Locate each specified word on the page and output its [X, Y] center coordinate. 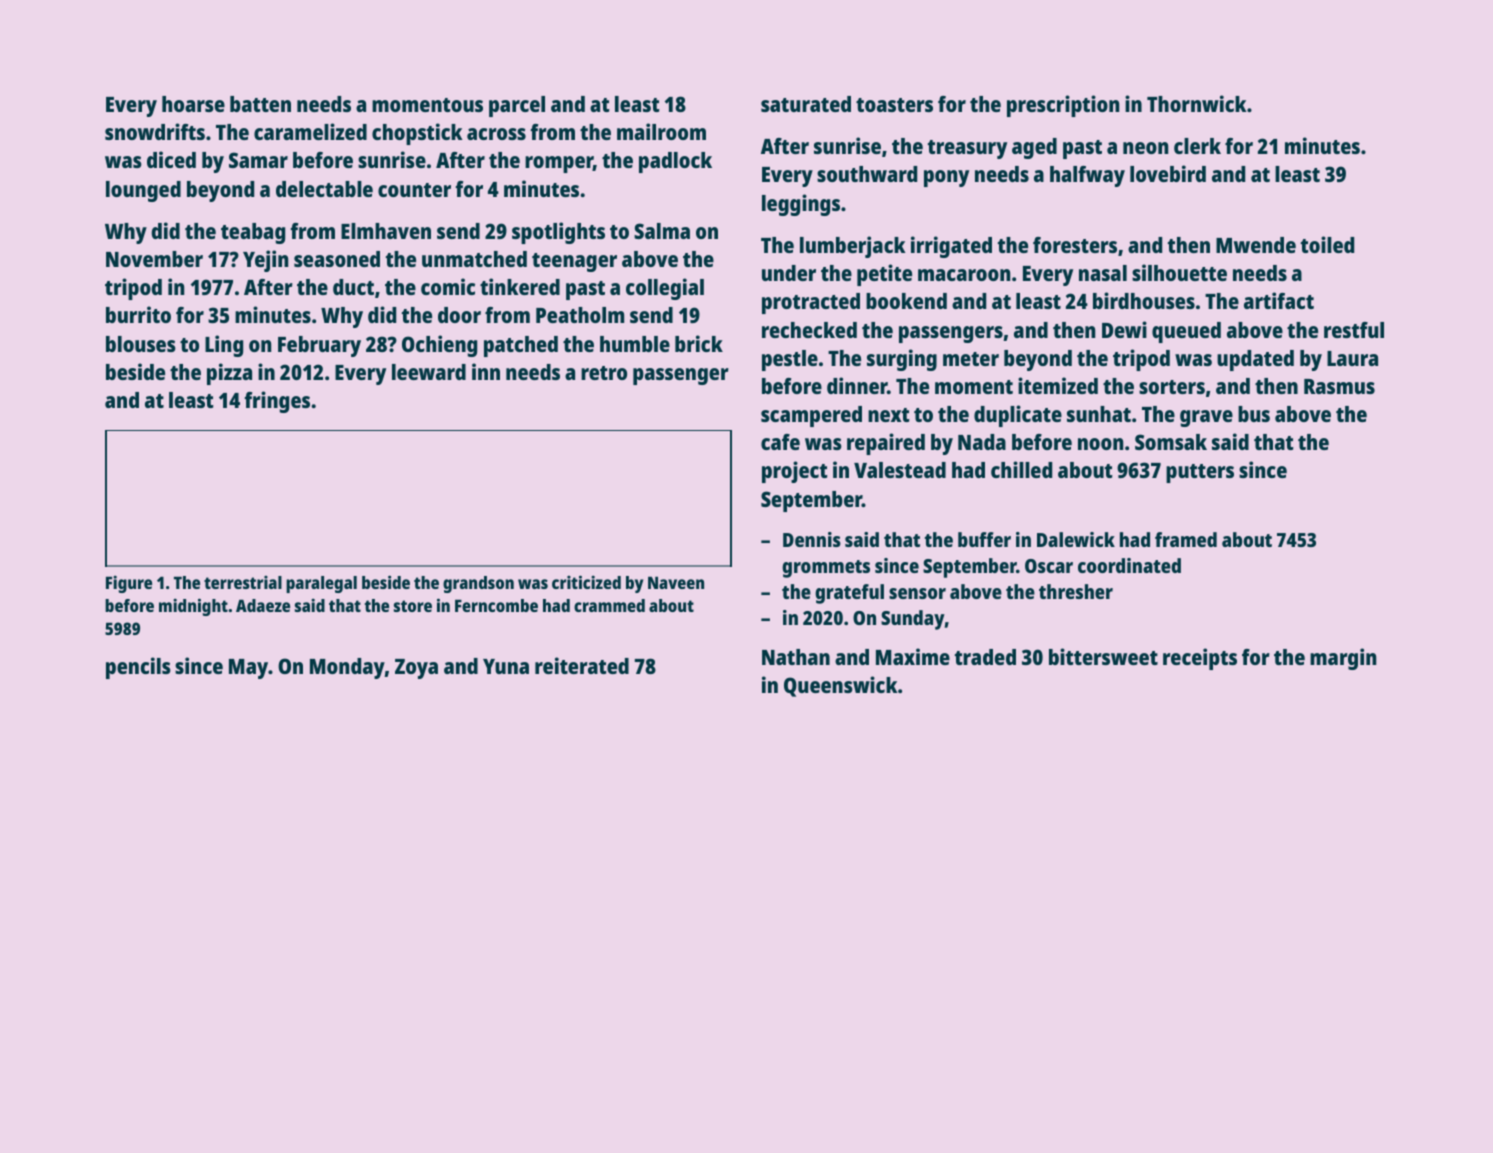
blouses [141, 344]
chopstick [417, 134]
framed [1186, 539]
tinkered [520, 286]
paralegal [321, 584]
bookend [906, 301]
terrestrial [243, 582]
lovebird [1168, 173]
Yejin [265, 261]
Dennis [812, 539]
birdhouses [1144, 300]
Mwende [1256, 245]
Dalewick [1076, 539]
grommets [826, 569]
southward [867, 174]
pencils [138, 668]
